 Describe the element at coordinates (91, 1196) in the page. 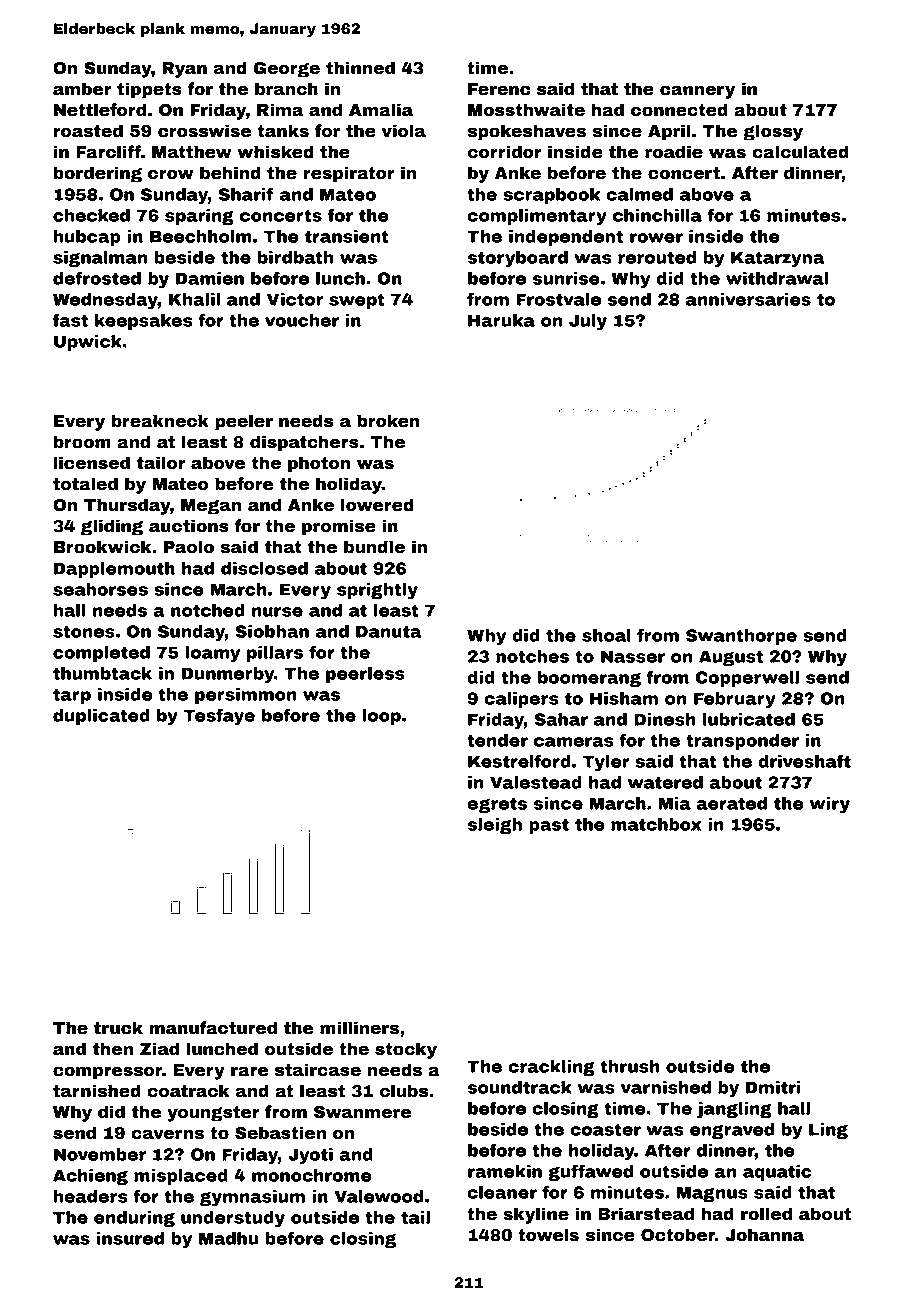

I see `headers` at that location.
